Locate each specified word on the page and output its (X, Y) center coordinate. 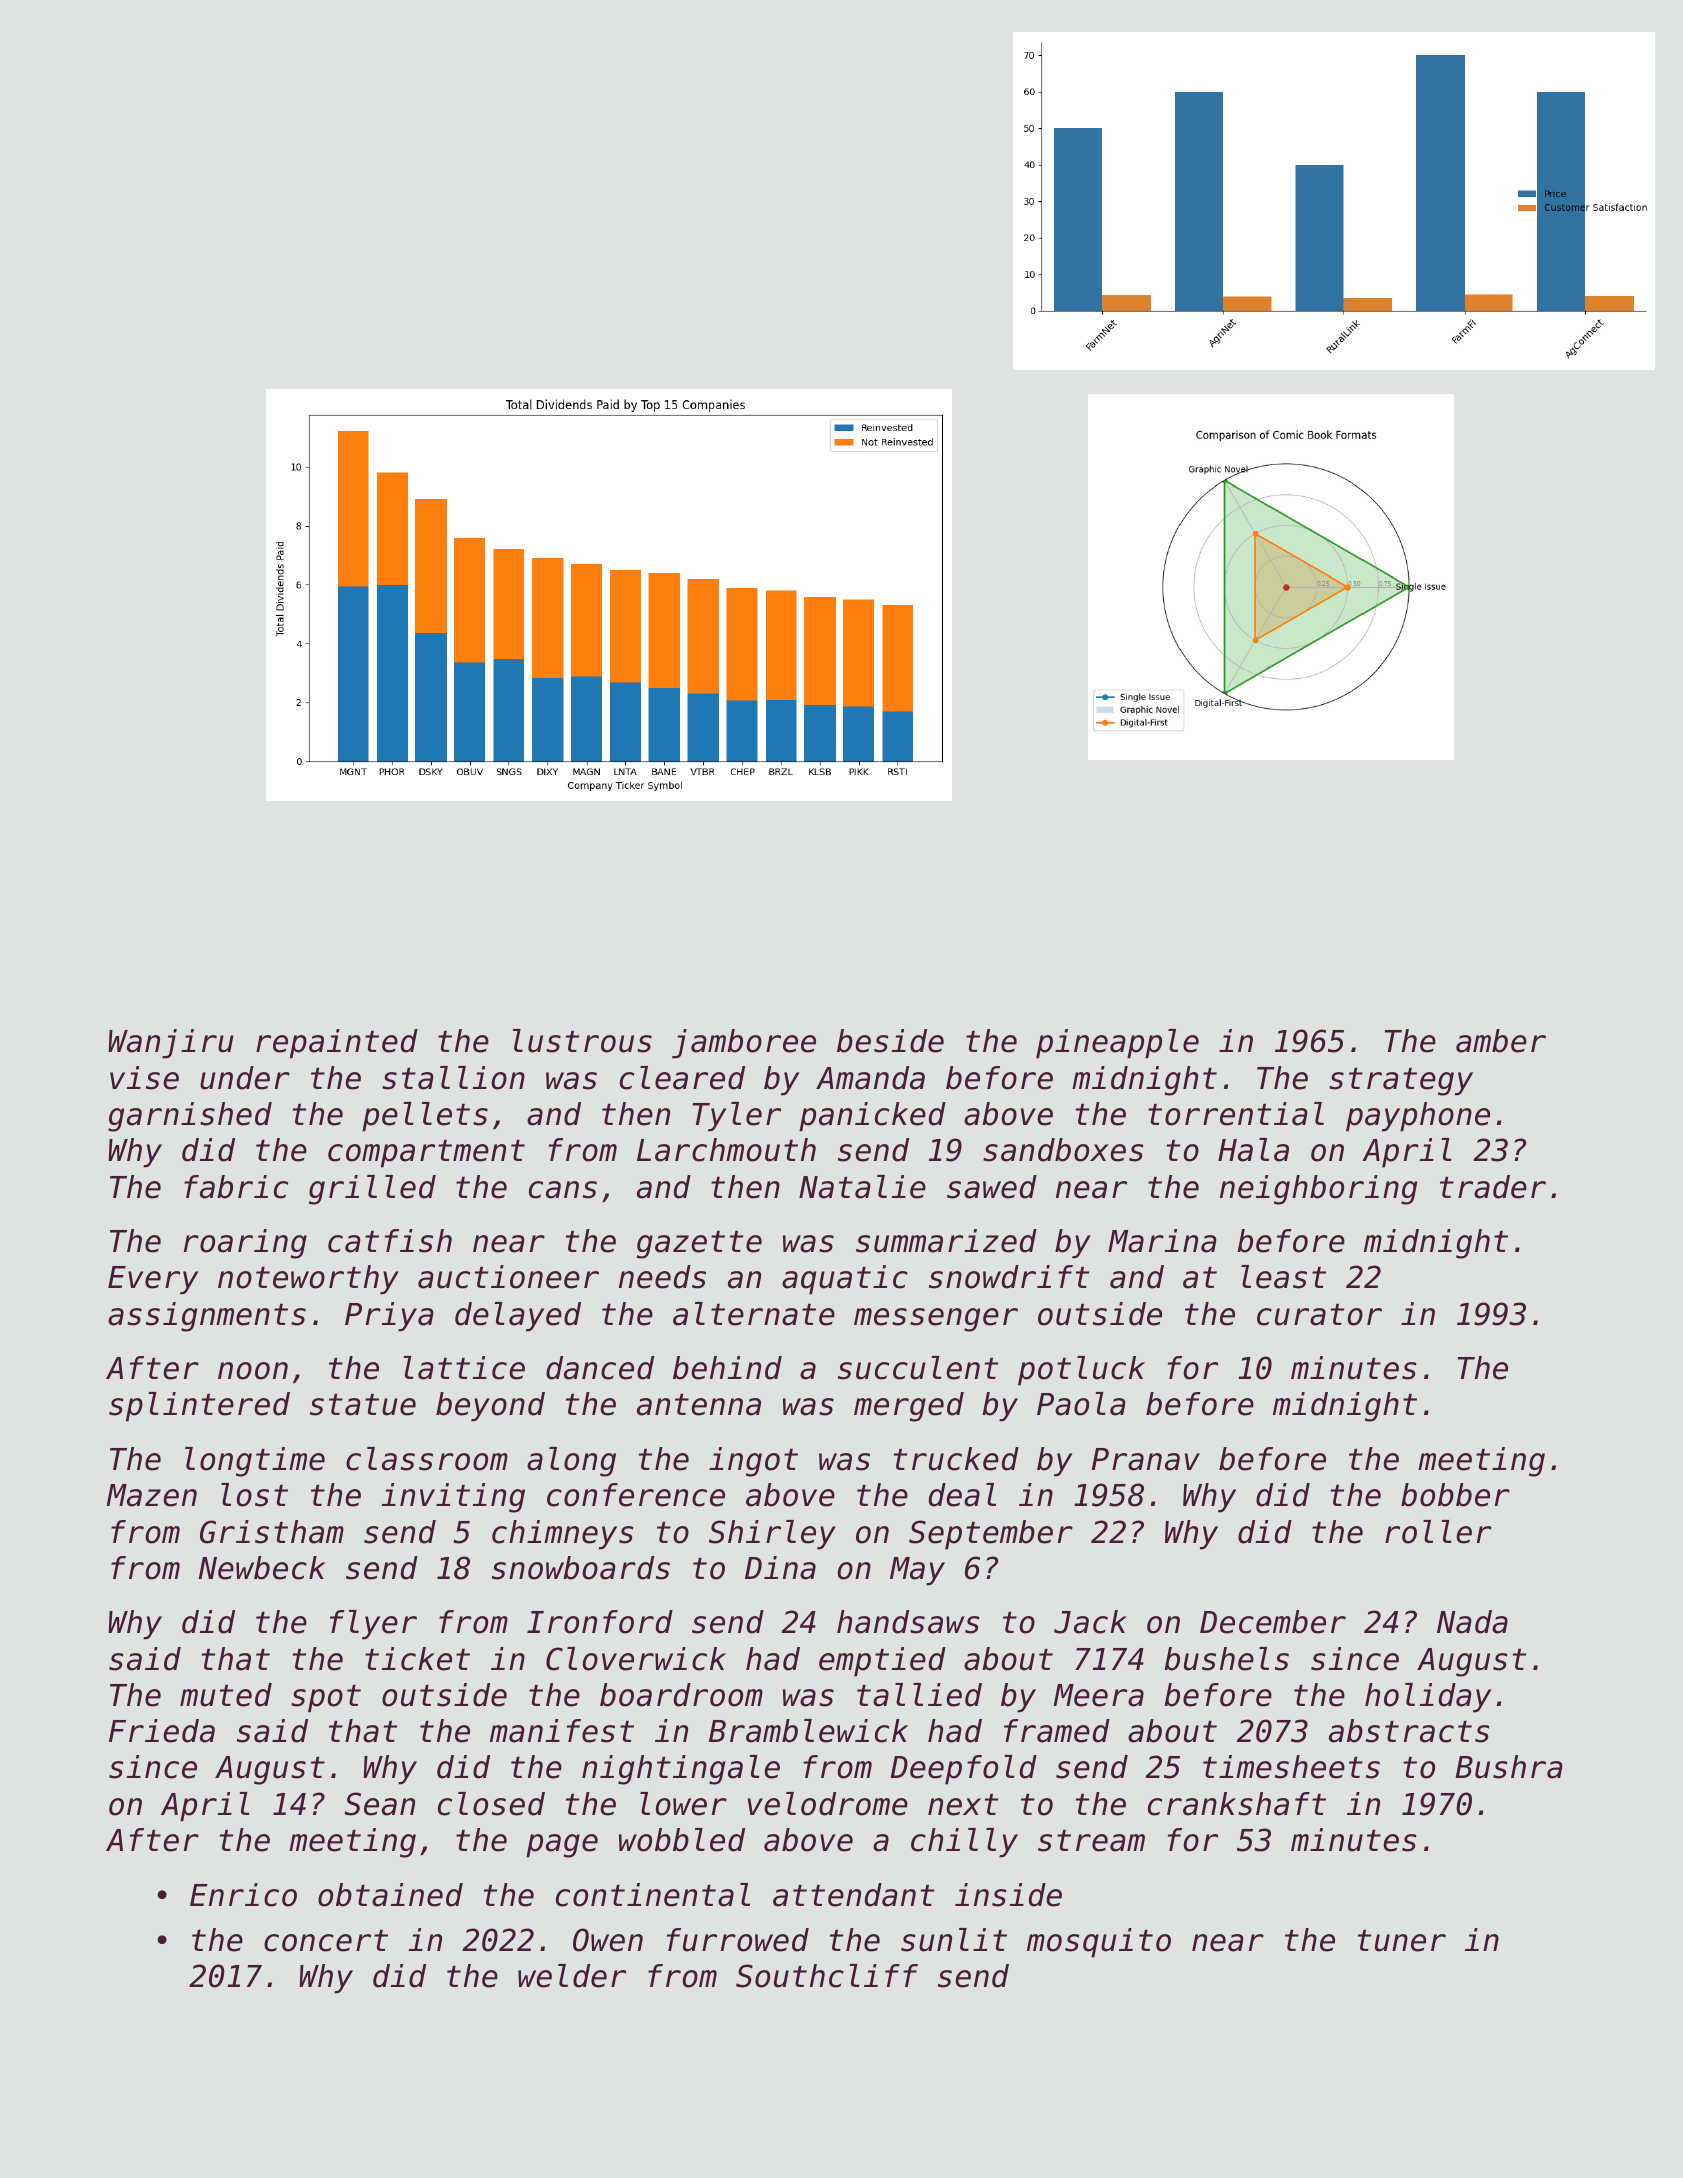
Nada (1472, 1622)
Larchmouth (726, 1150)
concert (326, 1941)
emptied (882, 1662)
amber (1501, 1041)
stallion (453, 1078)
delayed (518, 1317)
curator (1319, 1315)
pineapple (1117, 1044)
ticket (417, 1659)
